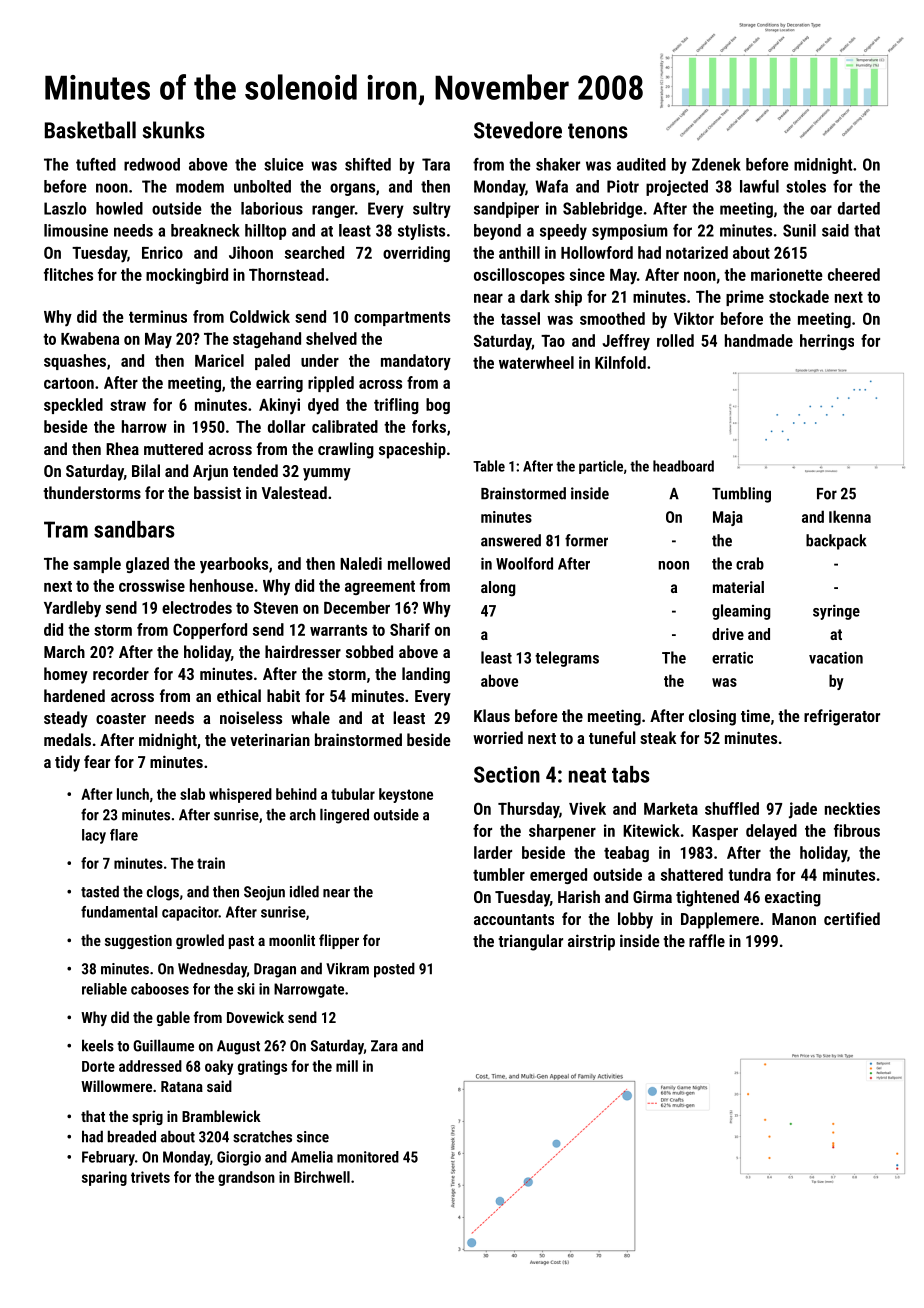  I want to click on coaster, so click(121, 718).
